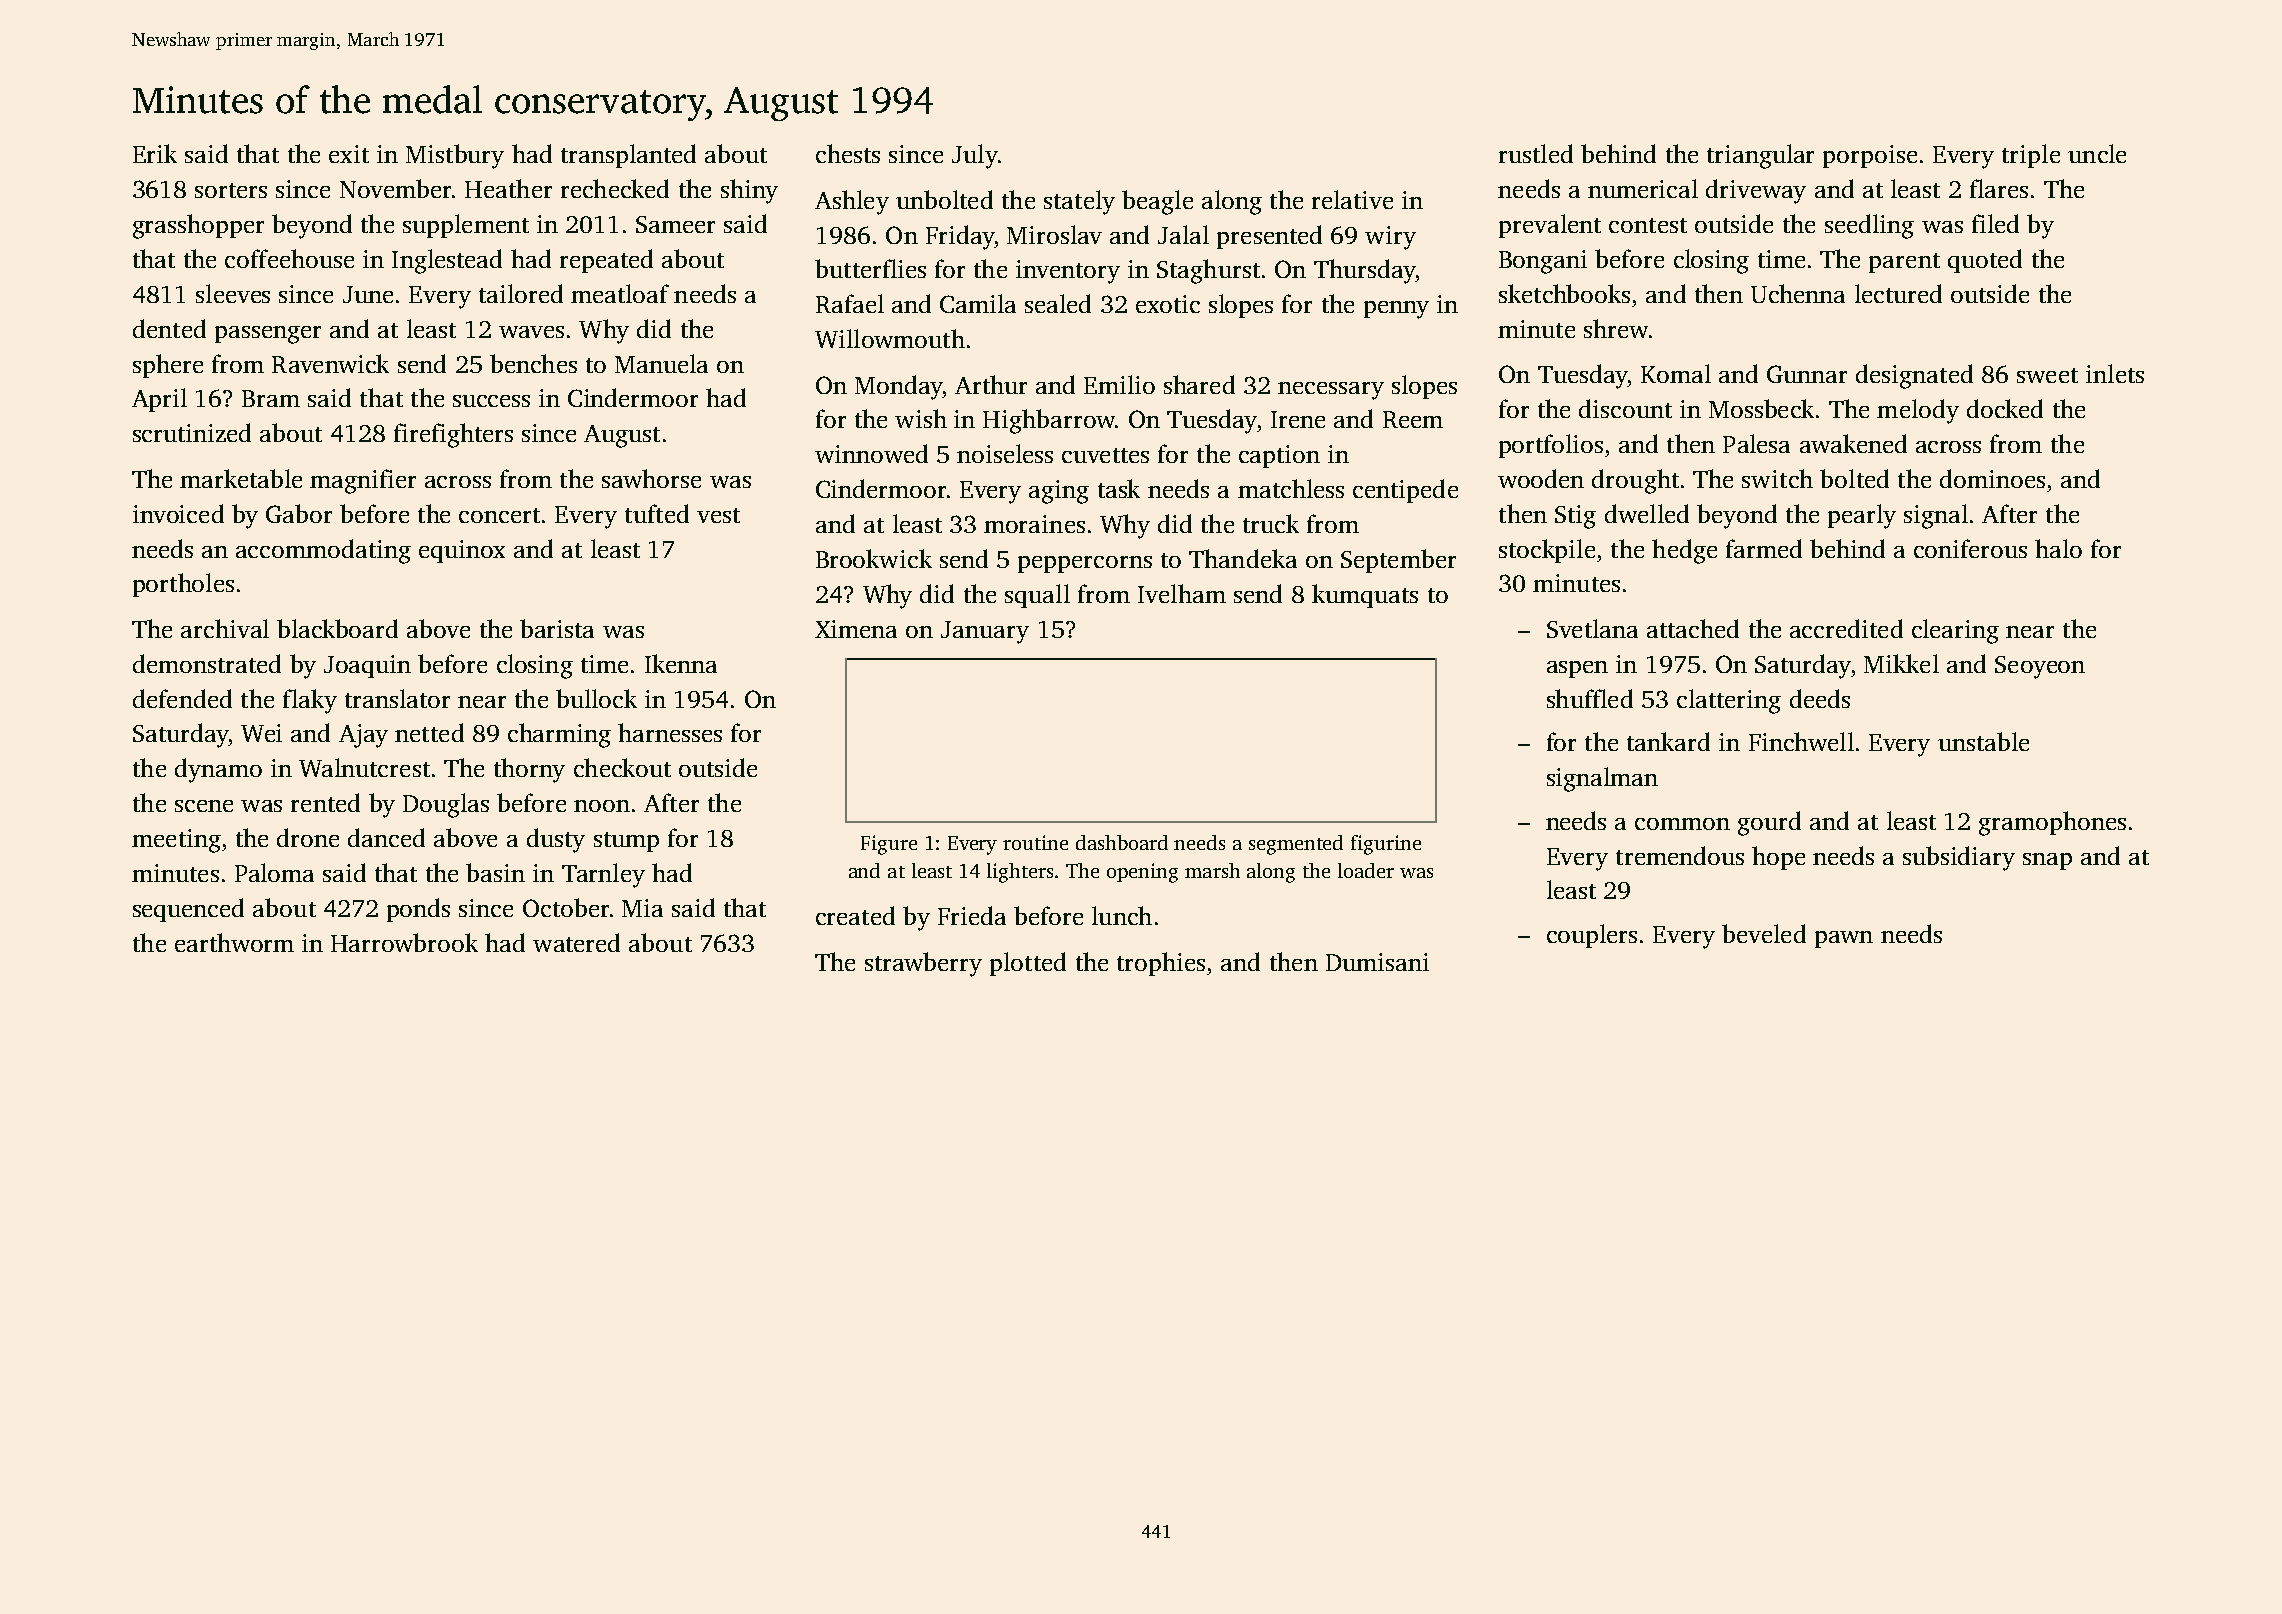  What do you see at coordinates (1983, 741) in the screenshot?
I see `unstable` at bounding box center [1983, 741].
